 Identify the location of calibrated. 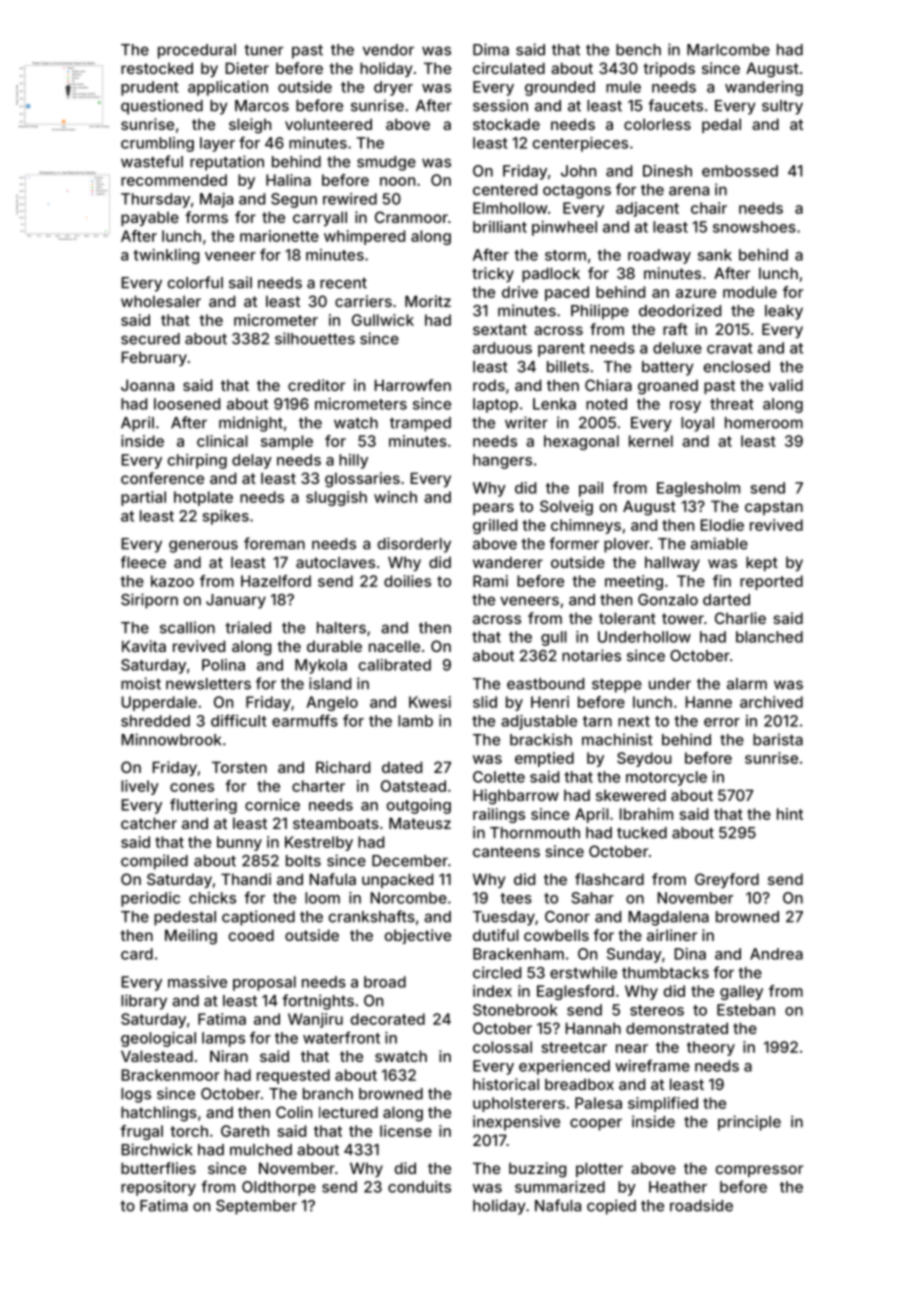
(394, 665).
